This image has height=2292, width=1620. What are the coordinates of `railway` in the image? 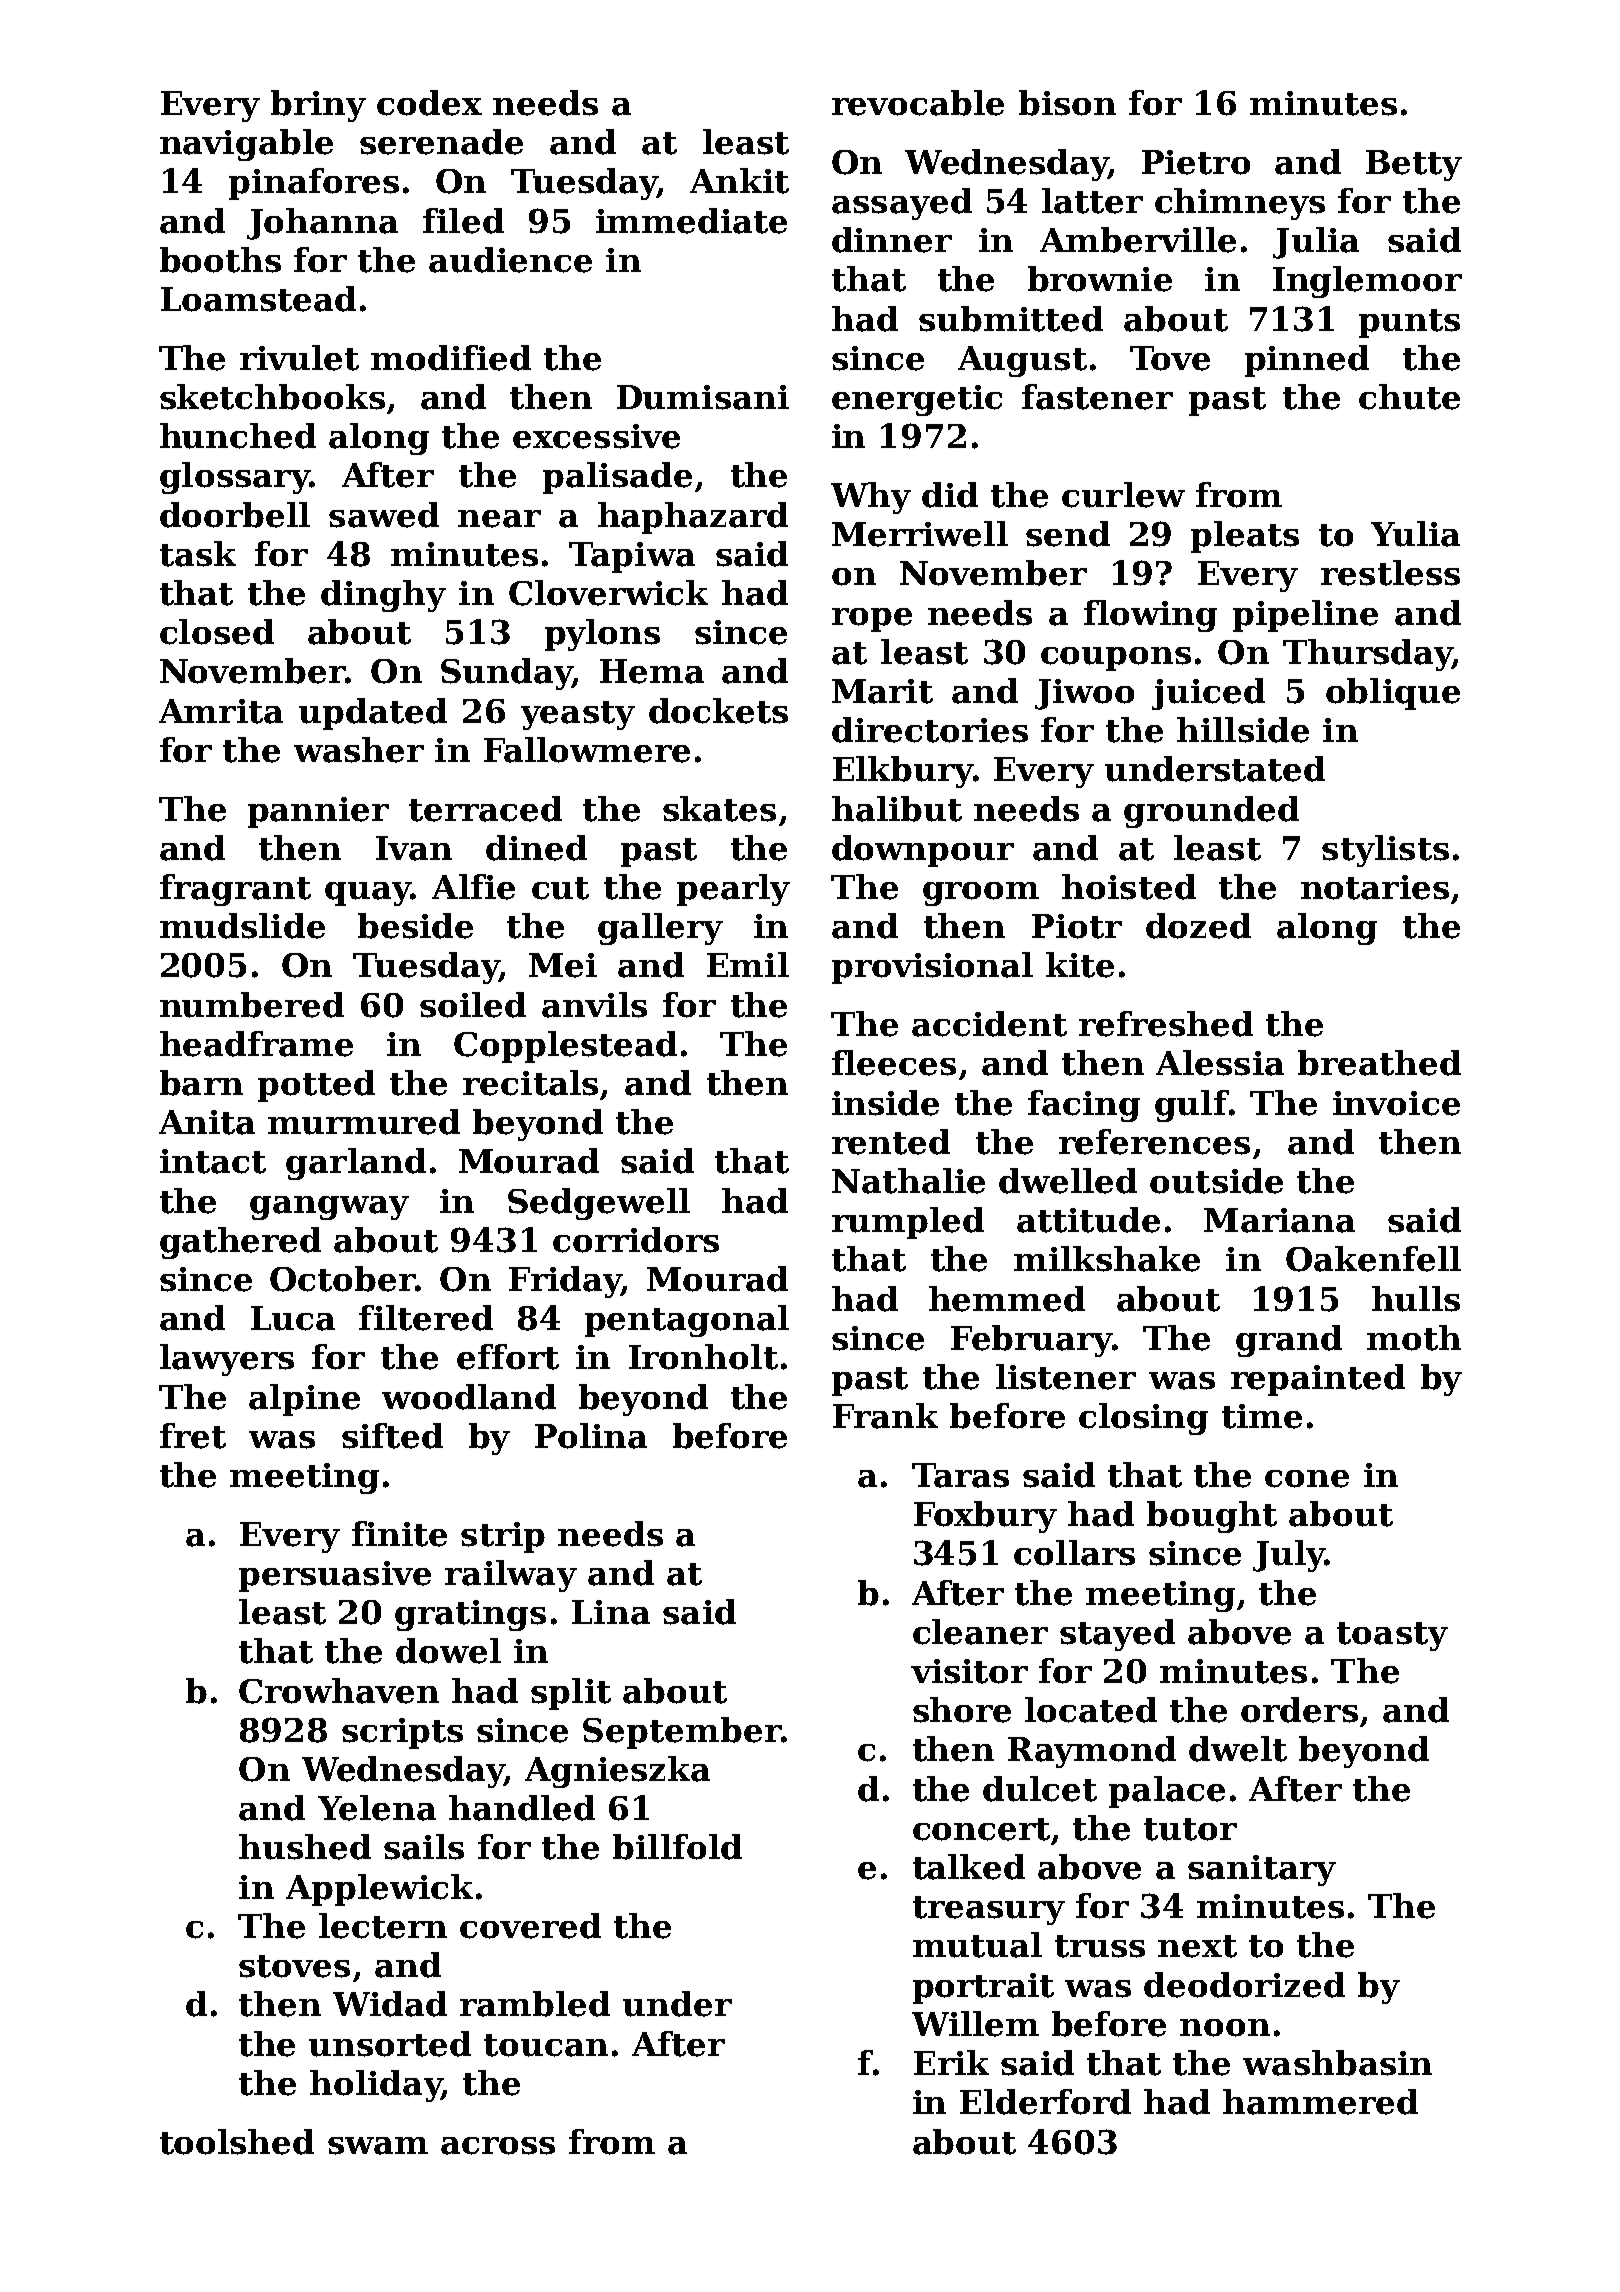 It's located at (511, 1576).
